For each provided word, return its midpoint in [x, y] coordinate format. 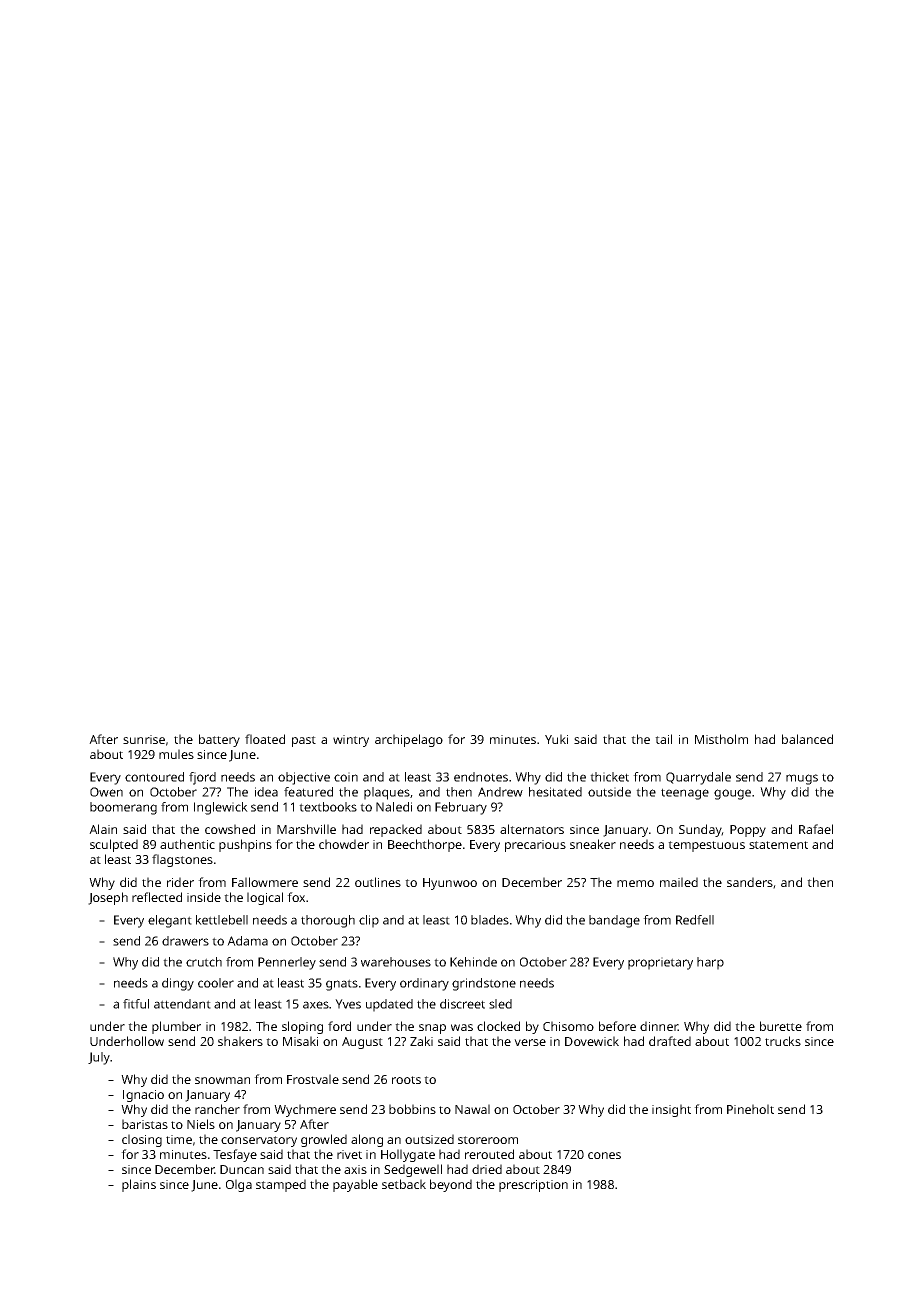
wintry [351, 741]
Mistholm [721, 739]
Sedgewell [413, 1170]
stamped [281, 1185]
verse [530, 1042]
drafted [670, 1041]
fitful [136, 1004]
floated [265, 739]
